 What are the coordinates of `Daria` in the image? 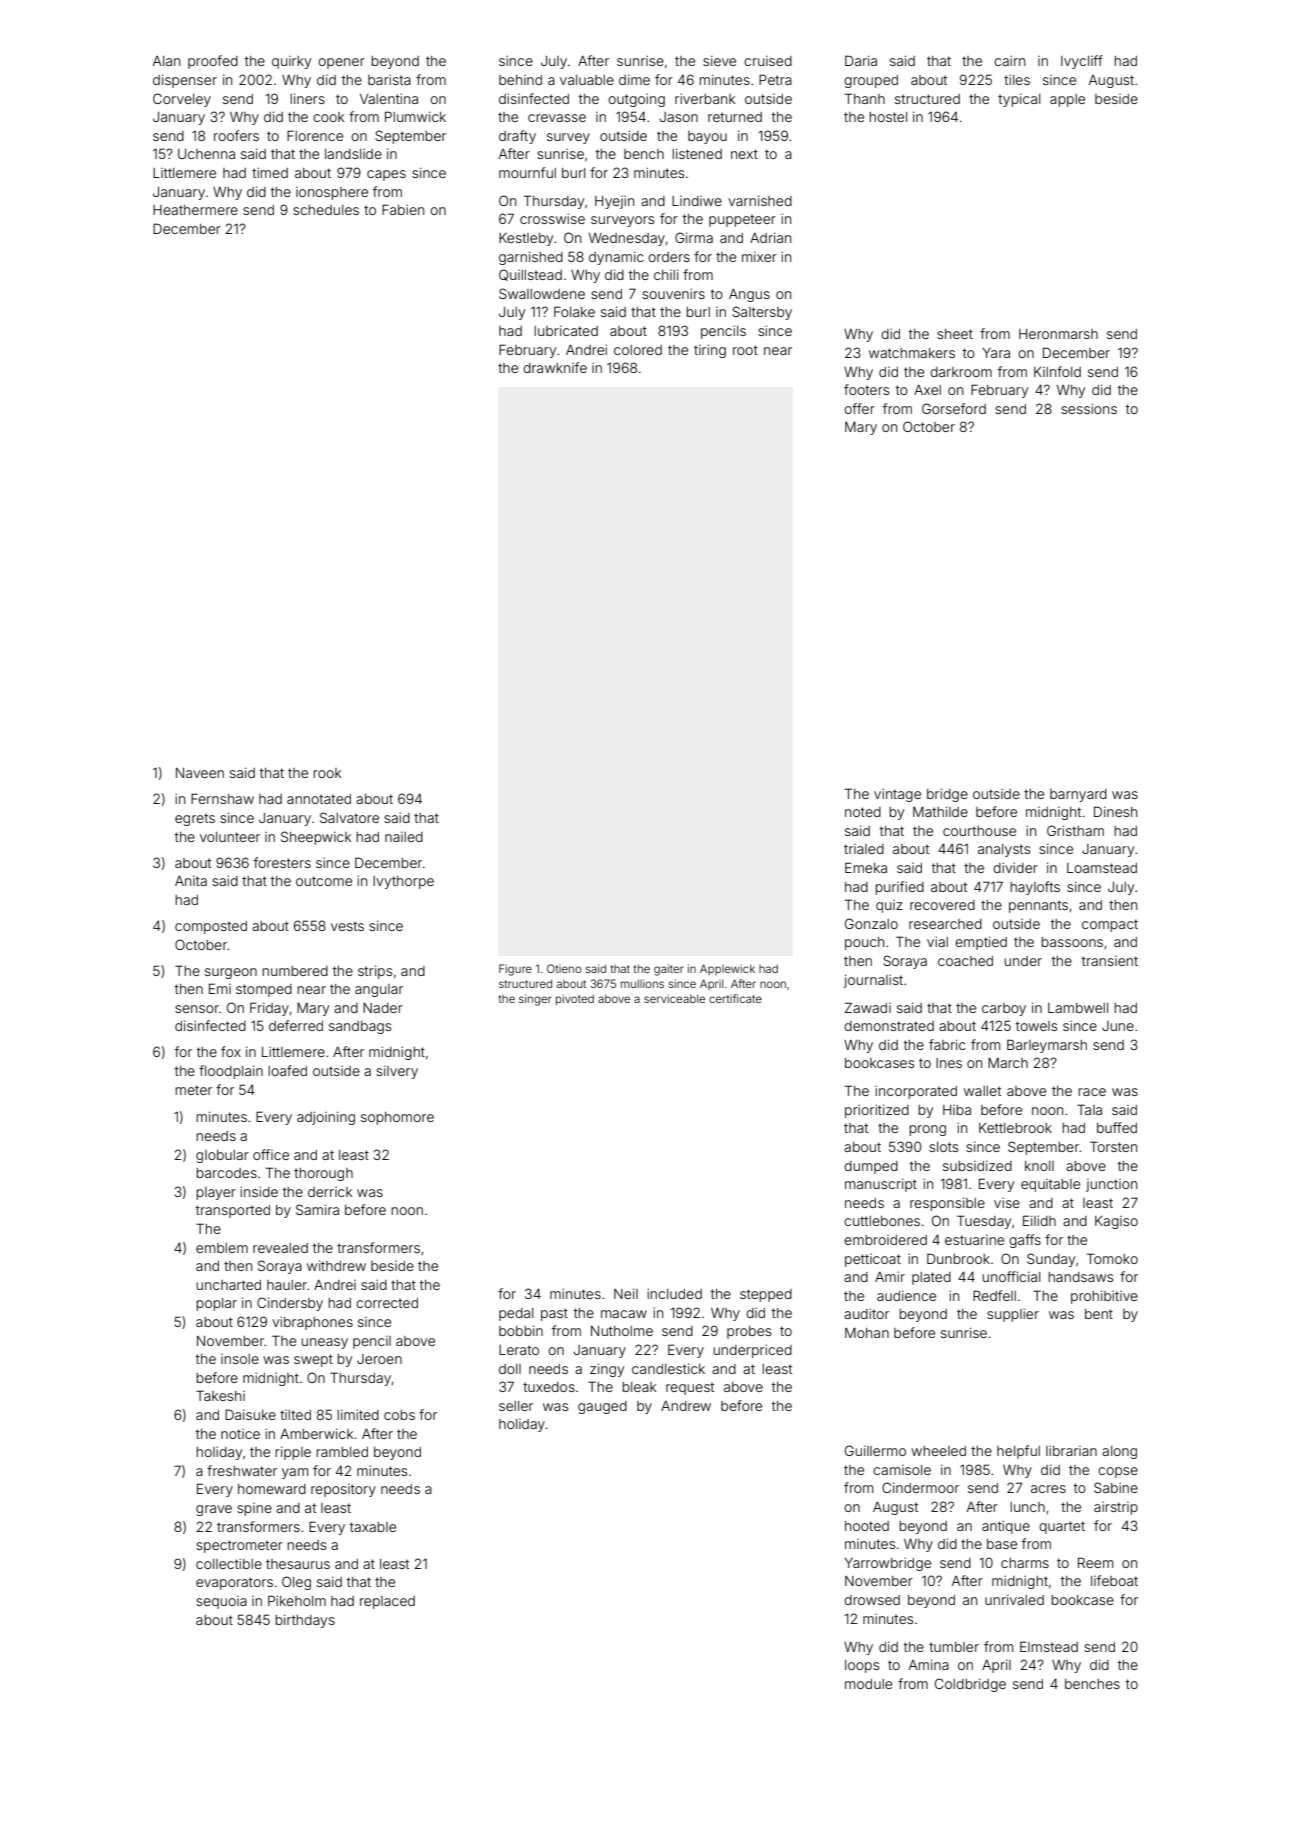 It's located at (861, 60).
